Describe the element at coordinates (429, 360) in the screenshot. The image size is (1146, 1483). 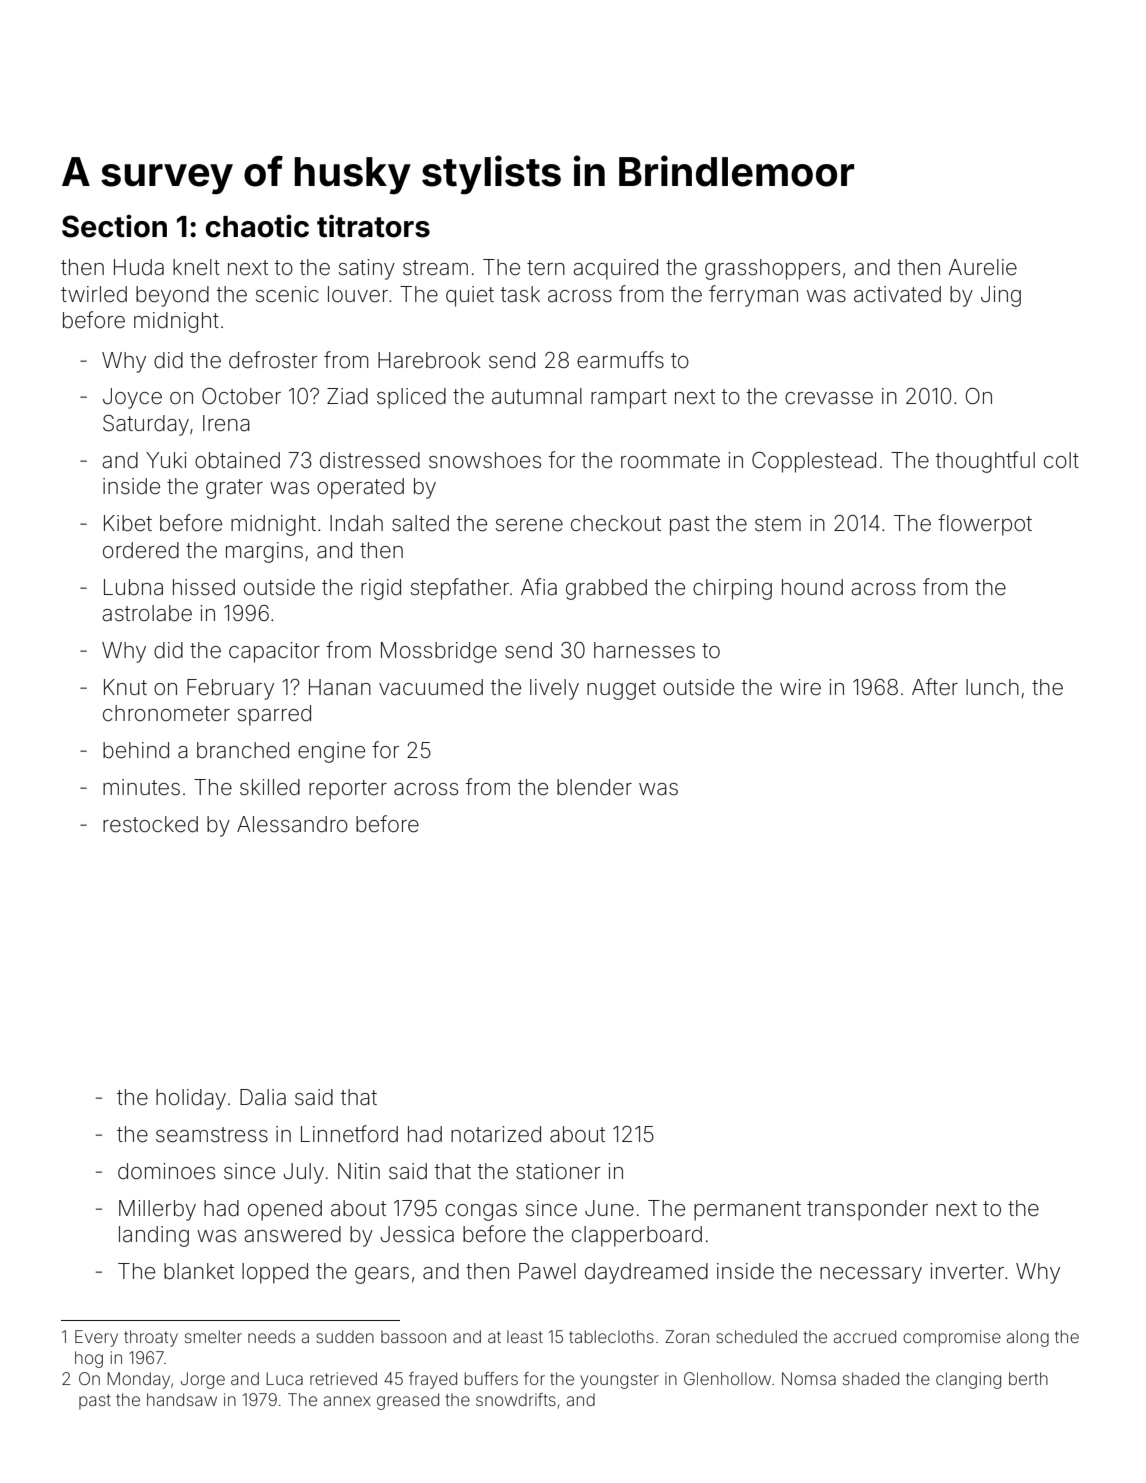
I see `Harebrook` at that location.
